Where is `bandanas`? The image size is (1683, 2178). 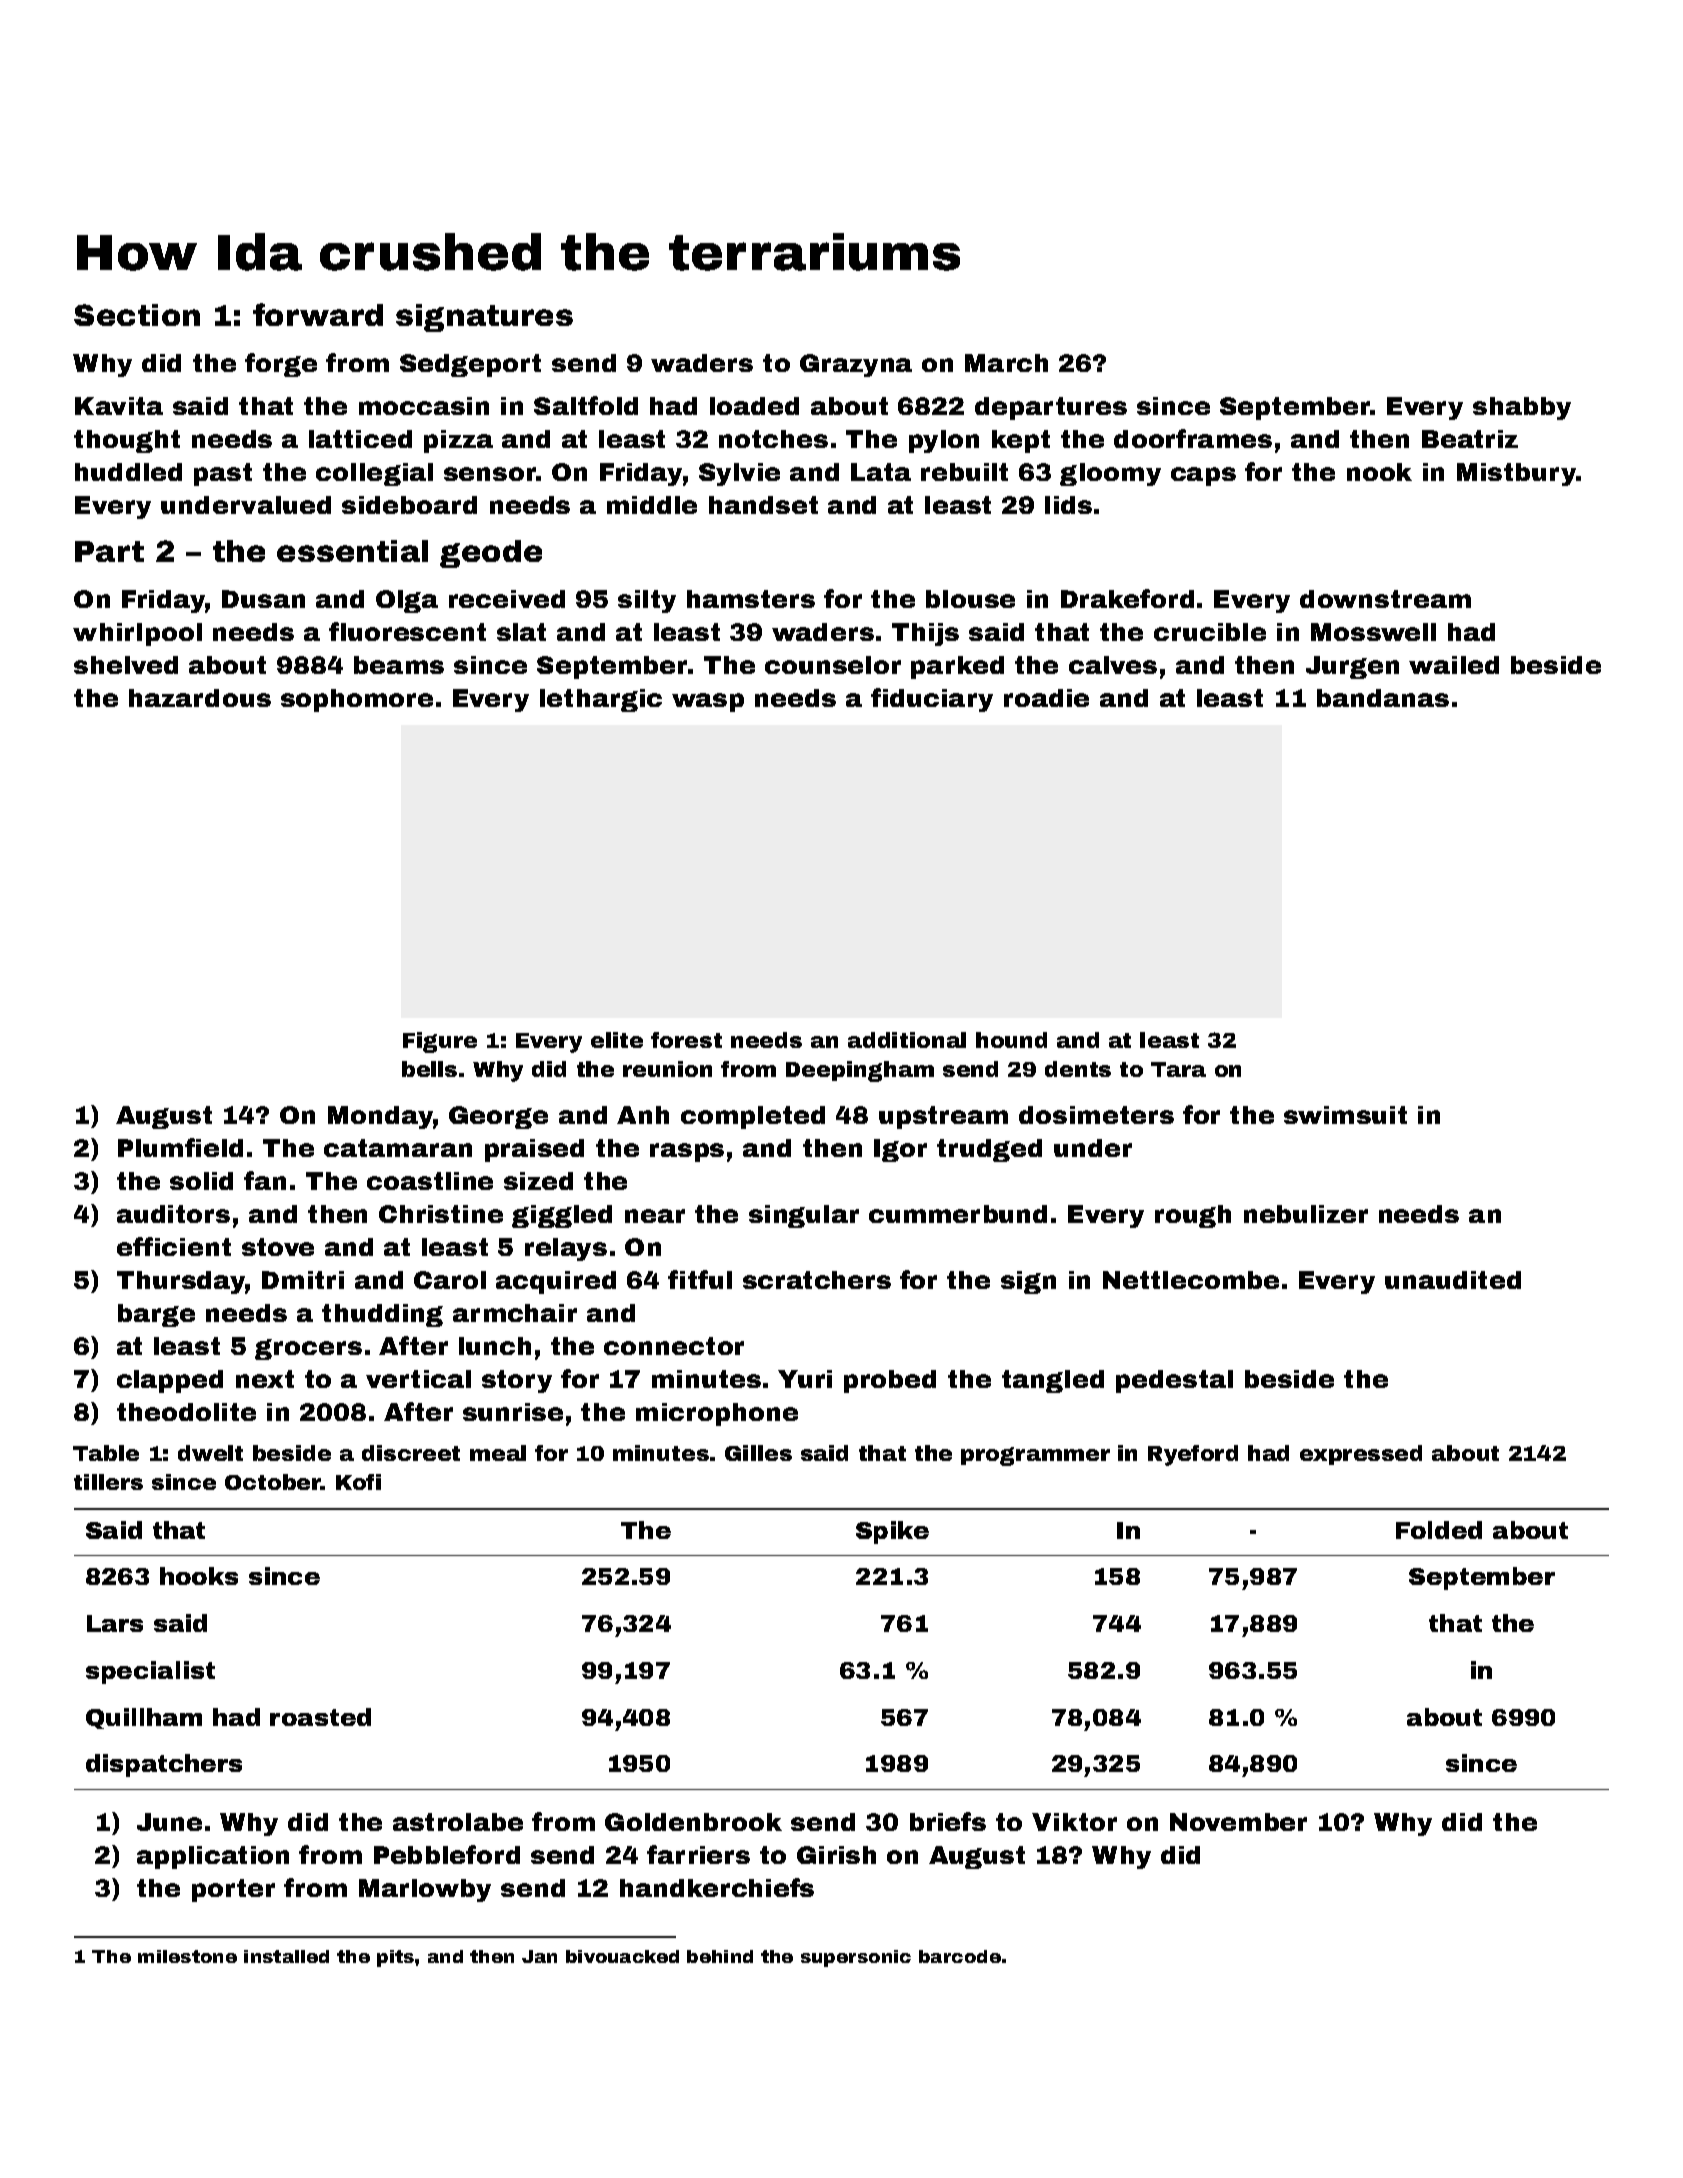 bandanas is located at coordinates (1383, 698).
